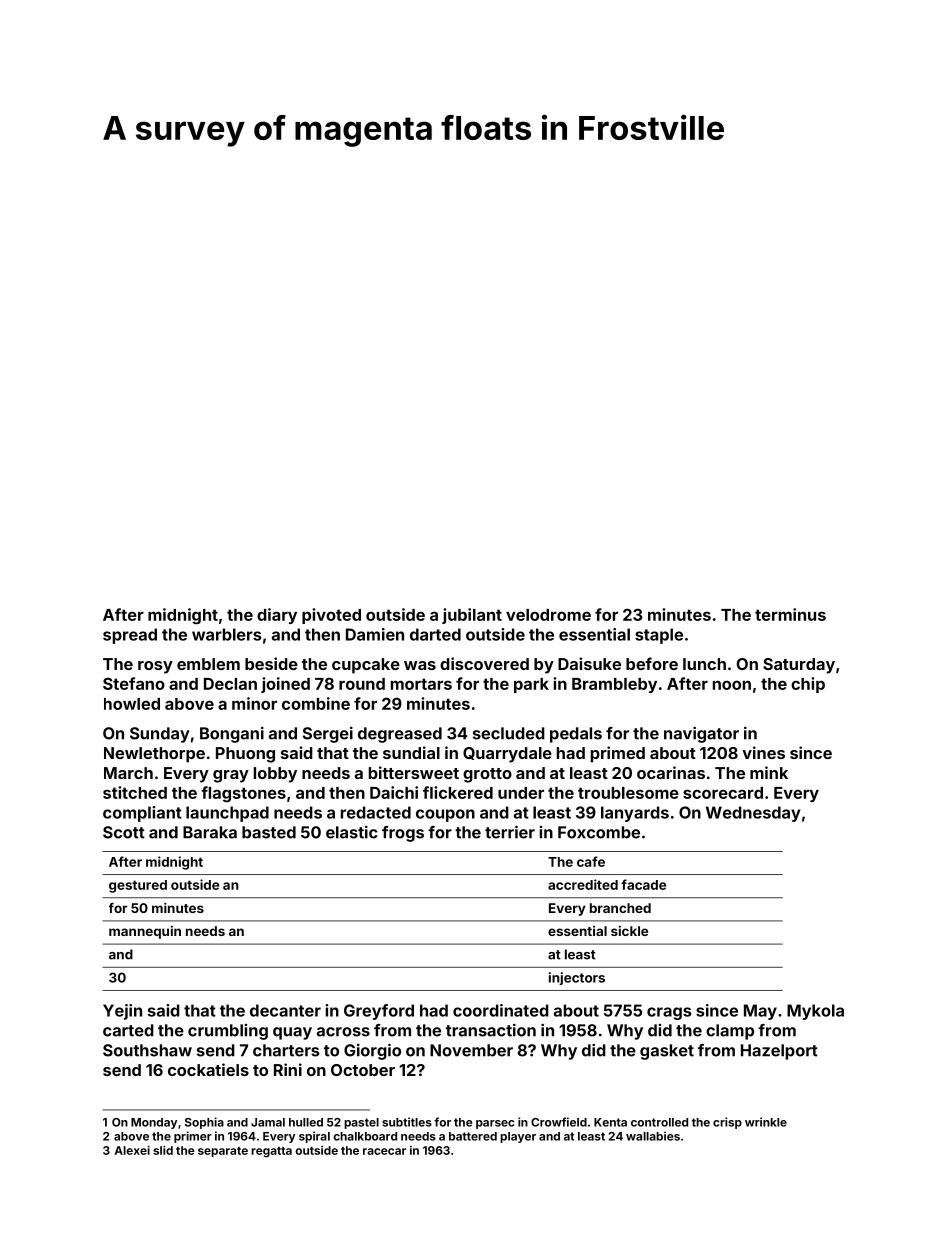 This document has height=1233, width=952. Describe the element at coordinates (445, 815) in the document. I see `coupon` at that location.
